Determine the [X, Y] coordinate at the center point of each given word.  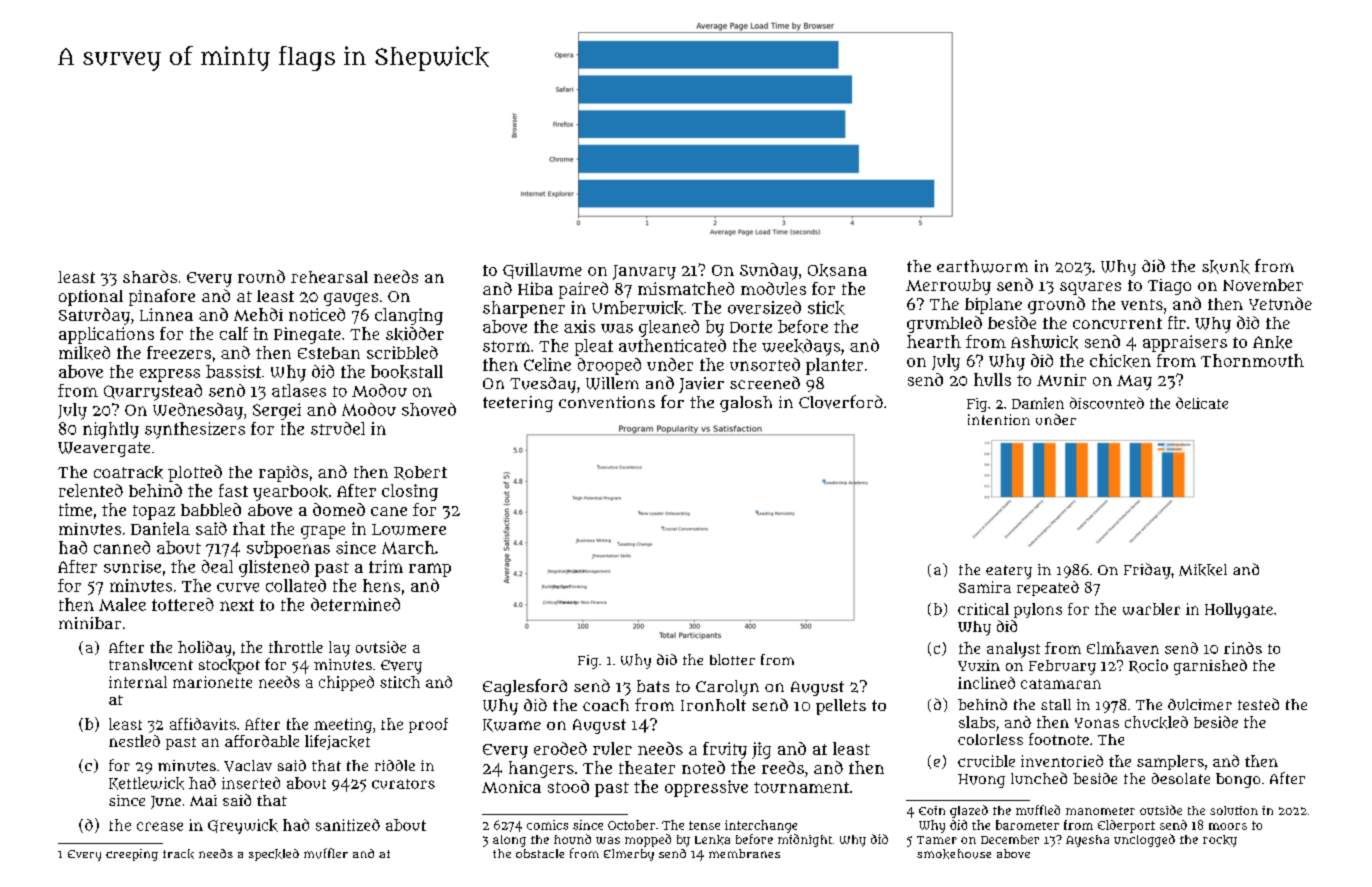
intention [999, 419]
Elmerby [629, 855]
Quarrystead [153, 392]
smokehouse [954, 854]
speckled [274, 855]
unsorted [765, 364]
